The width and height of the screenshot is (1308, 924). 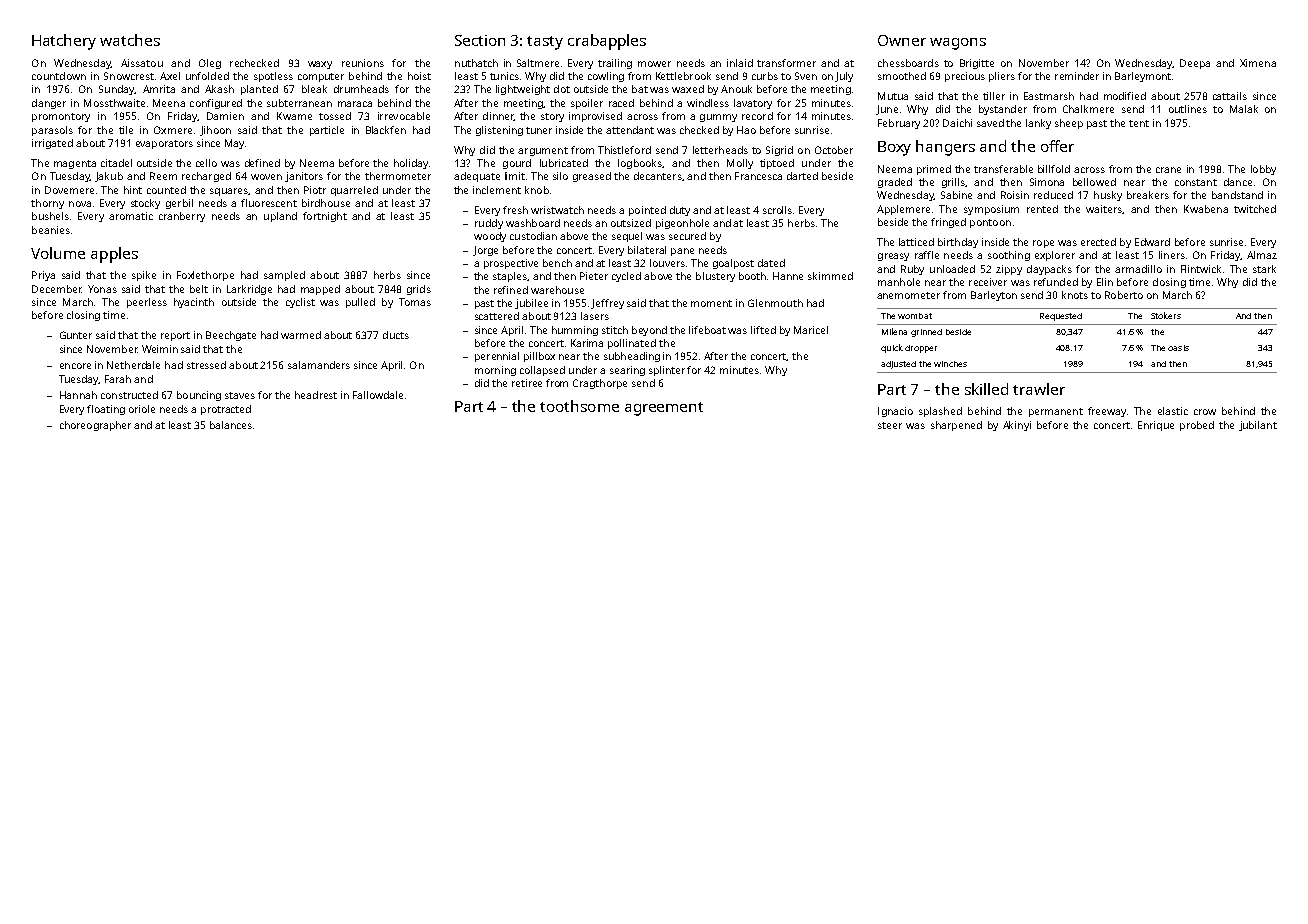 What do you see at coordinates (579, 406) in the screenshot?
I see `toothsome` at bounding box center [579, 406].
